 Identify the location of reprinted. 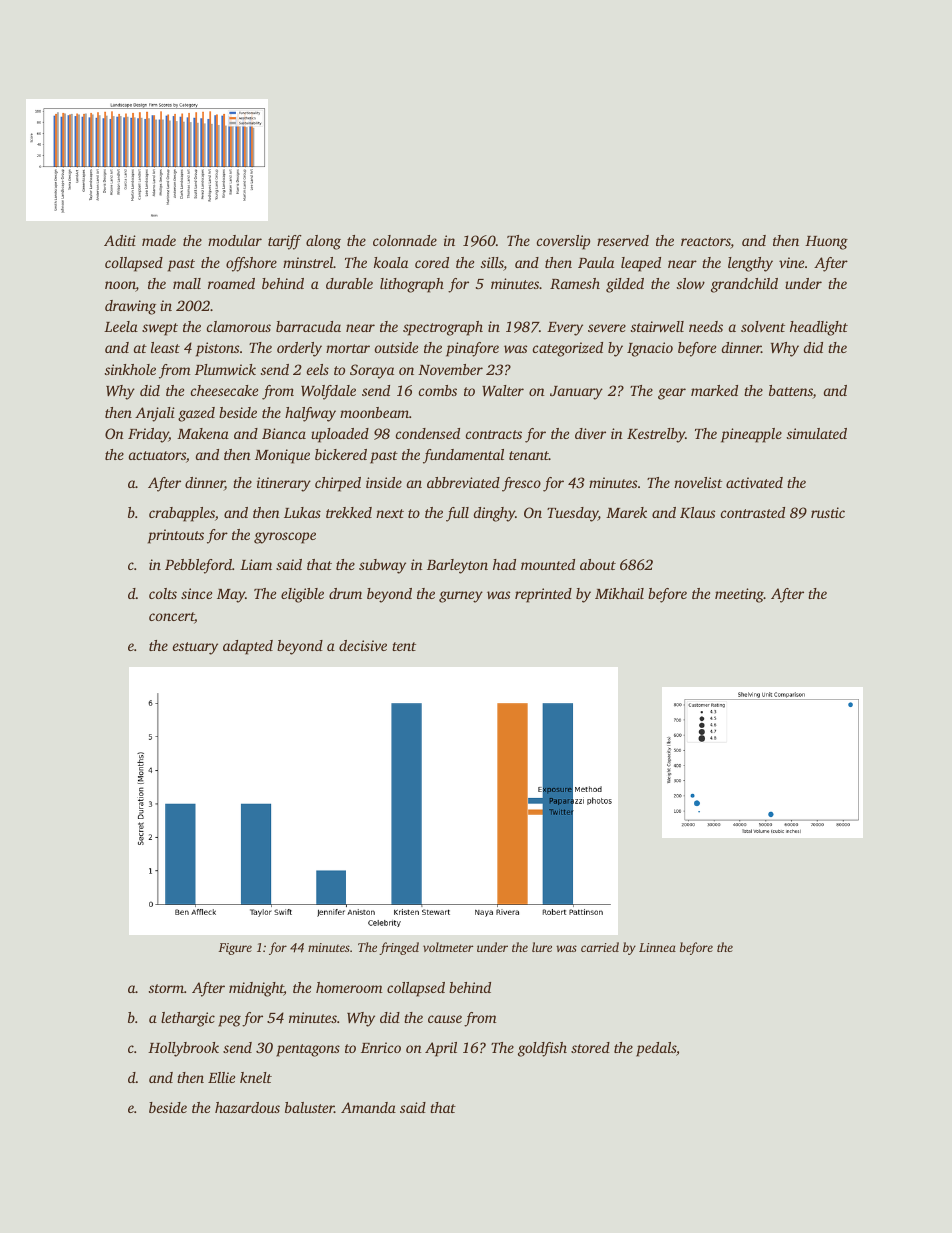
(543, 595).
